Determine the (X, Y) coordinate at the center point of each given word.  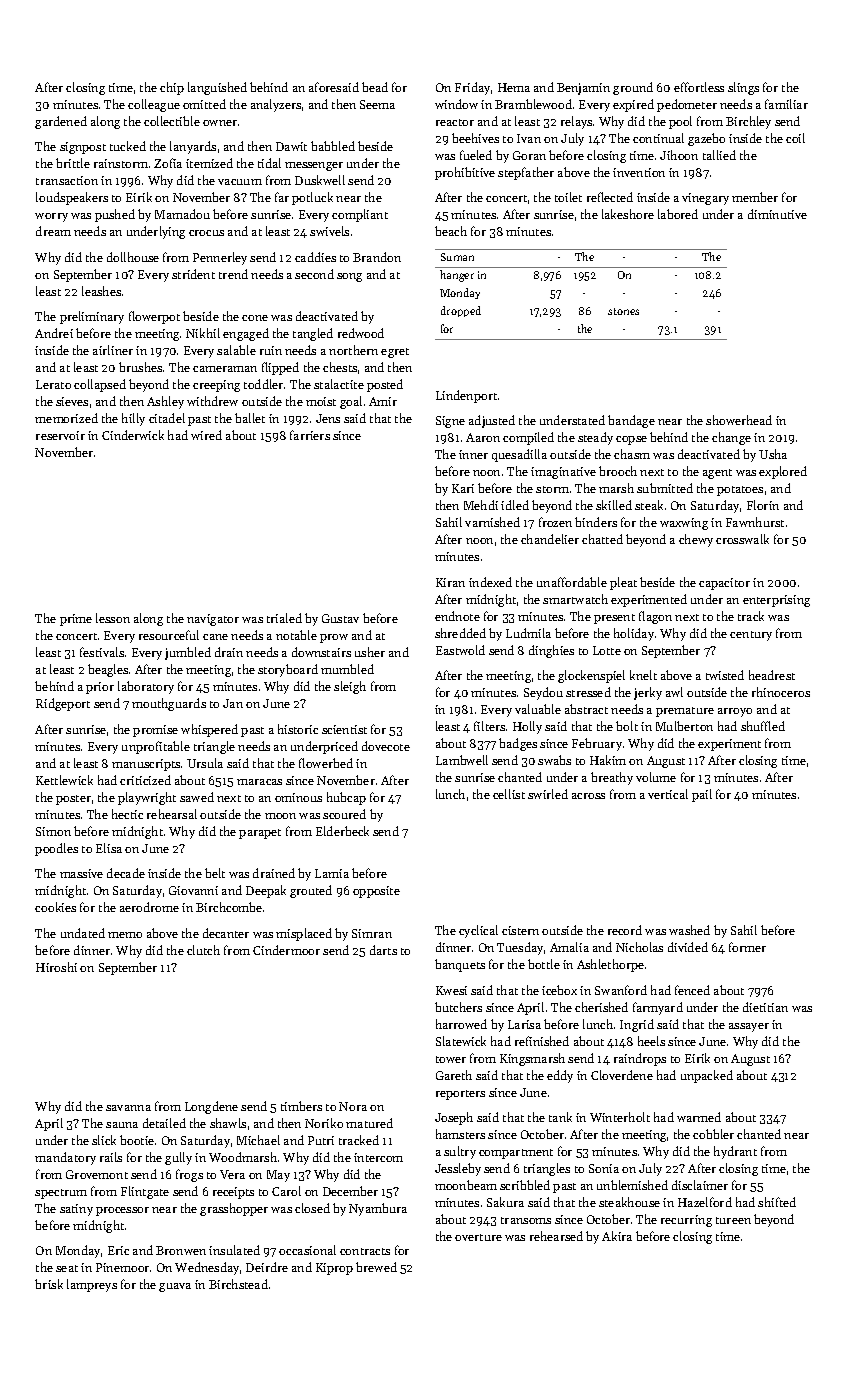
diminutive (777, 214)
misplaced (304, 934)
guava (175, 1287)
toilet (568, 197)
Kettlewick (64, 780)
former (747, 947)
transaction (67, 180)
